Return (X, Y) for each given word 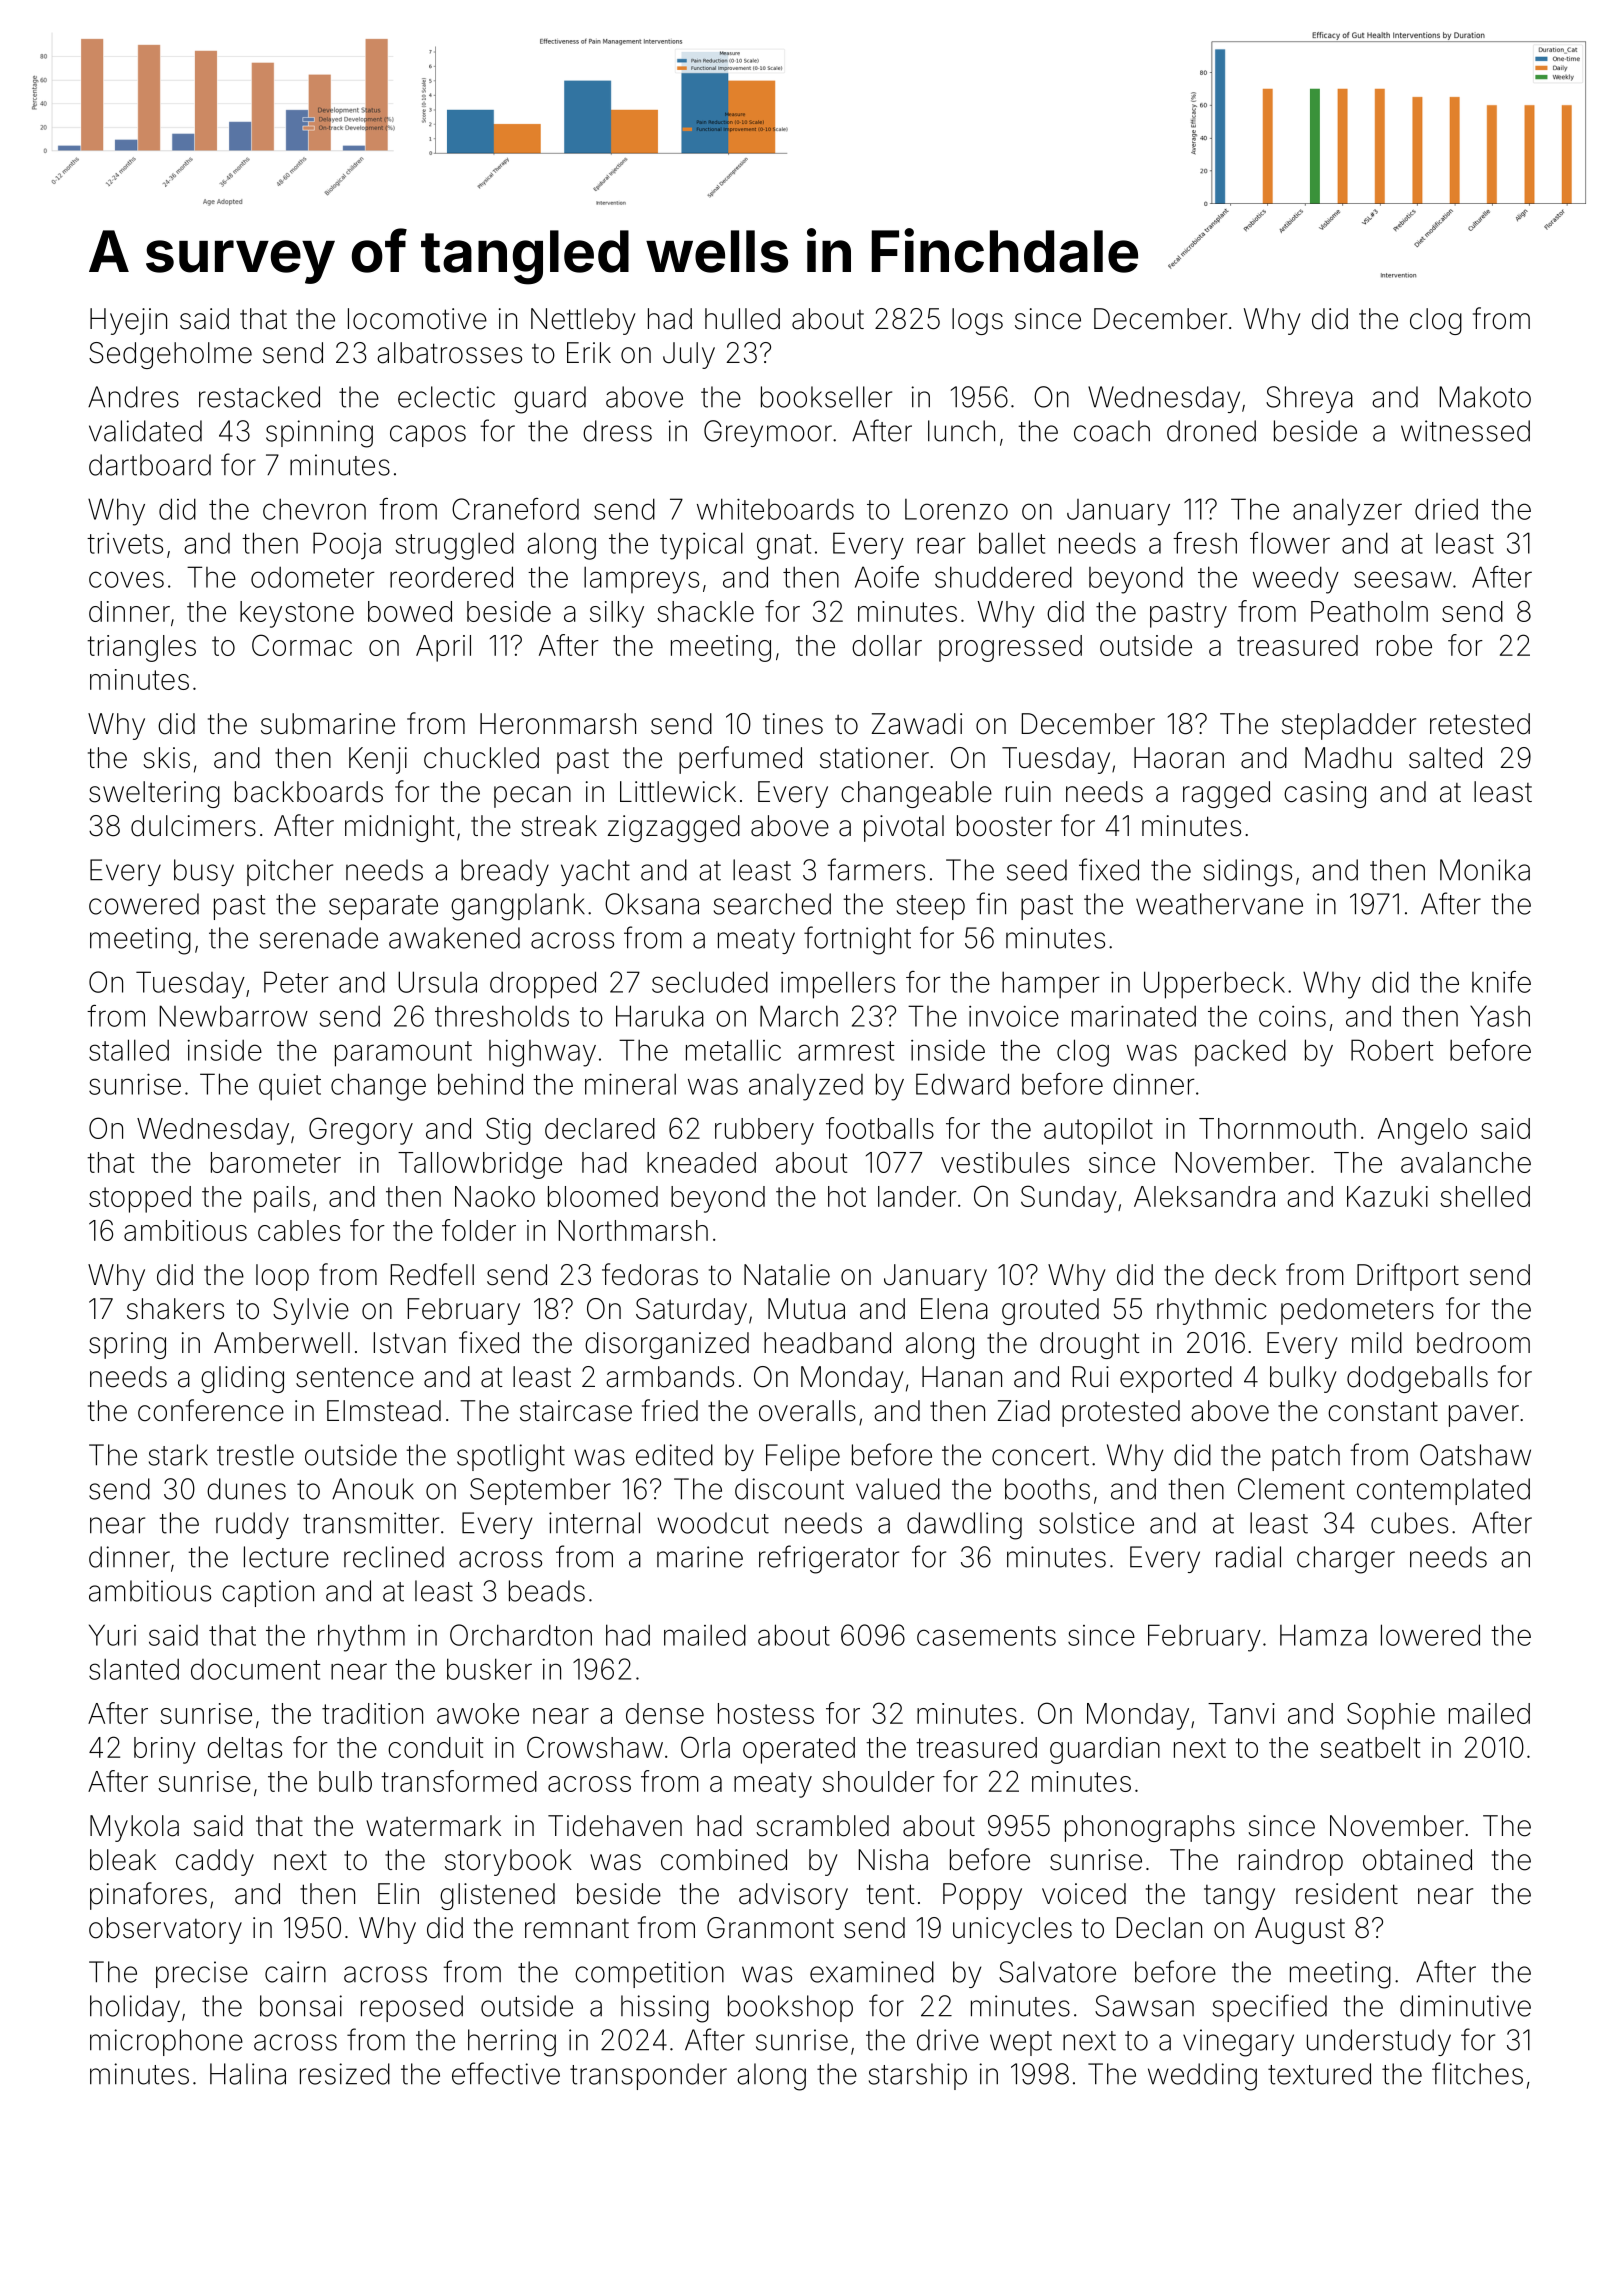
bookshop (790, 2008)
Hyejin (128, 321)
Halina (248, 2074)
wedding (1202, 2077)
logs (977, 321)
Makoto (1485, 397)
